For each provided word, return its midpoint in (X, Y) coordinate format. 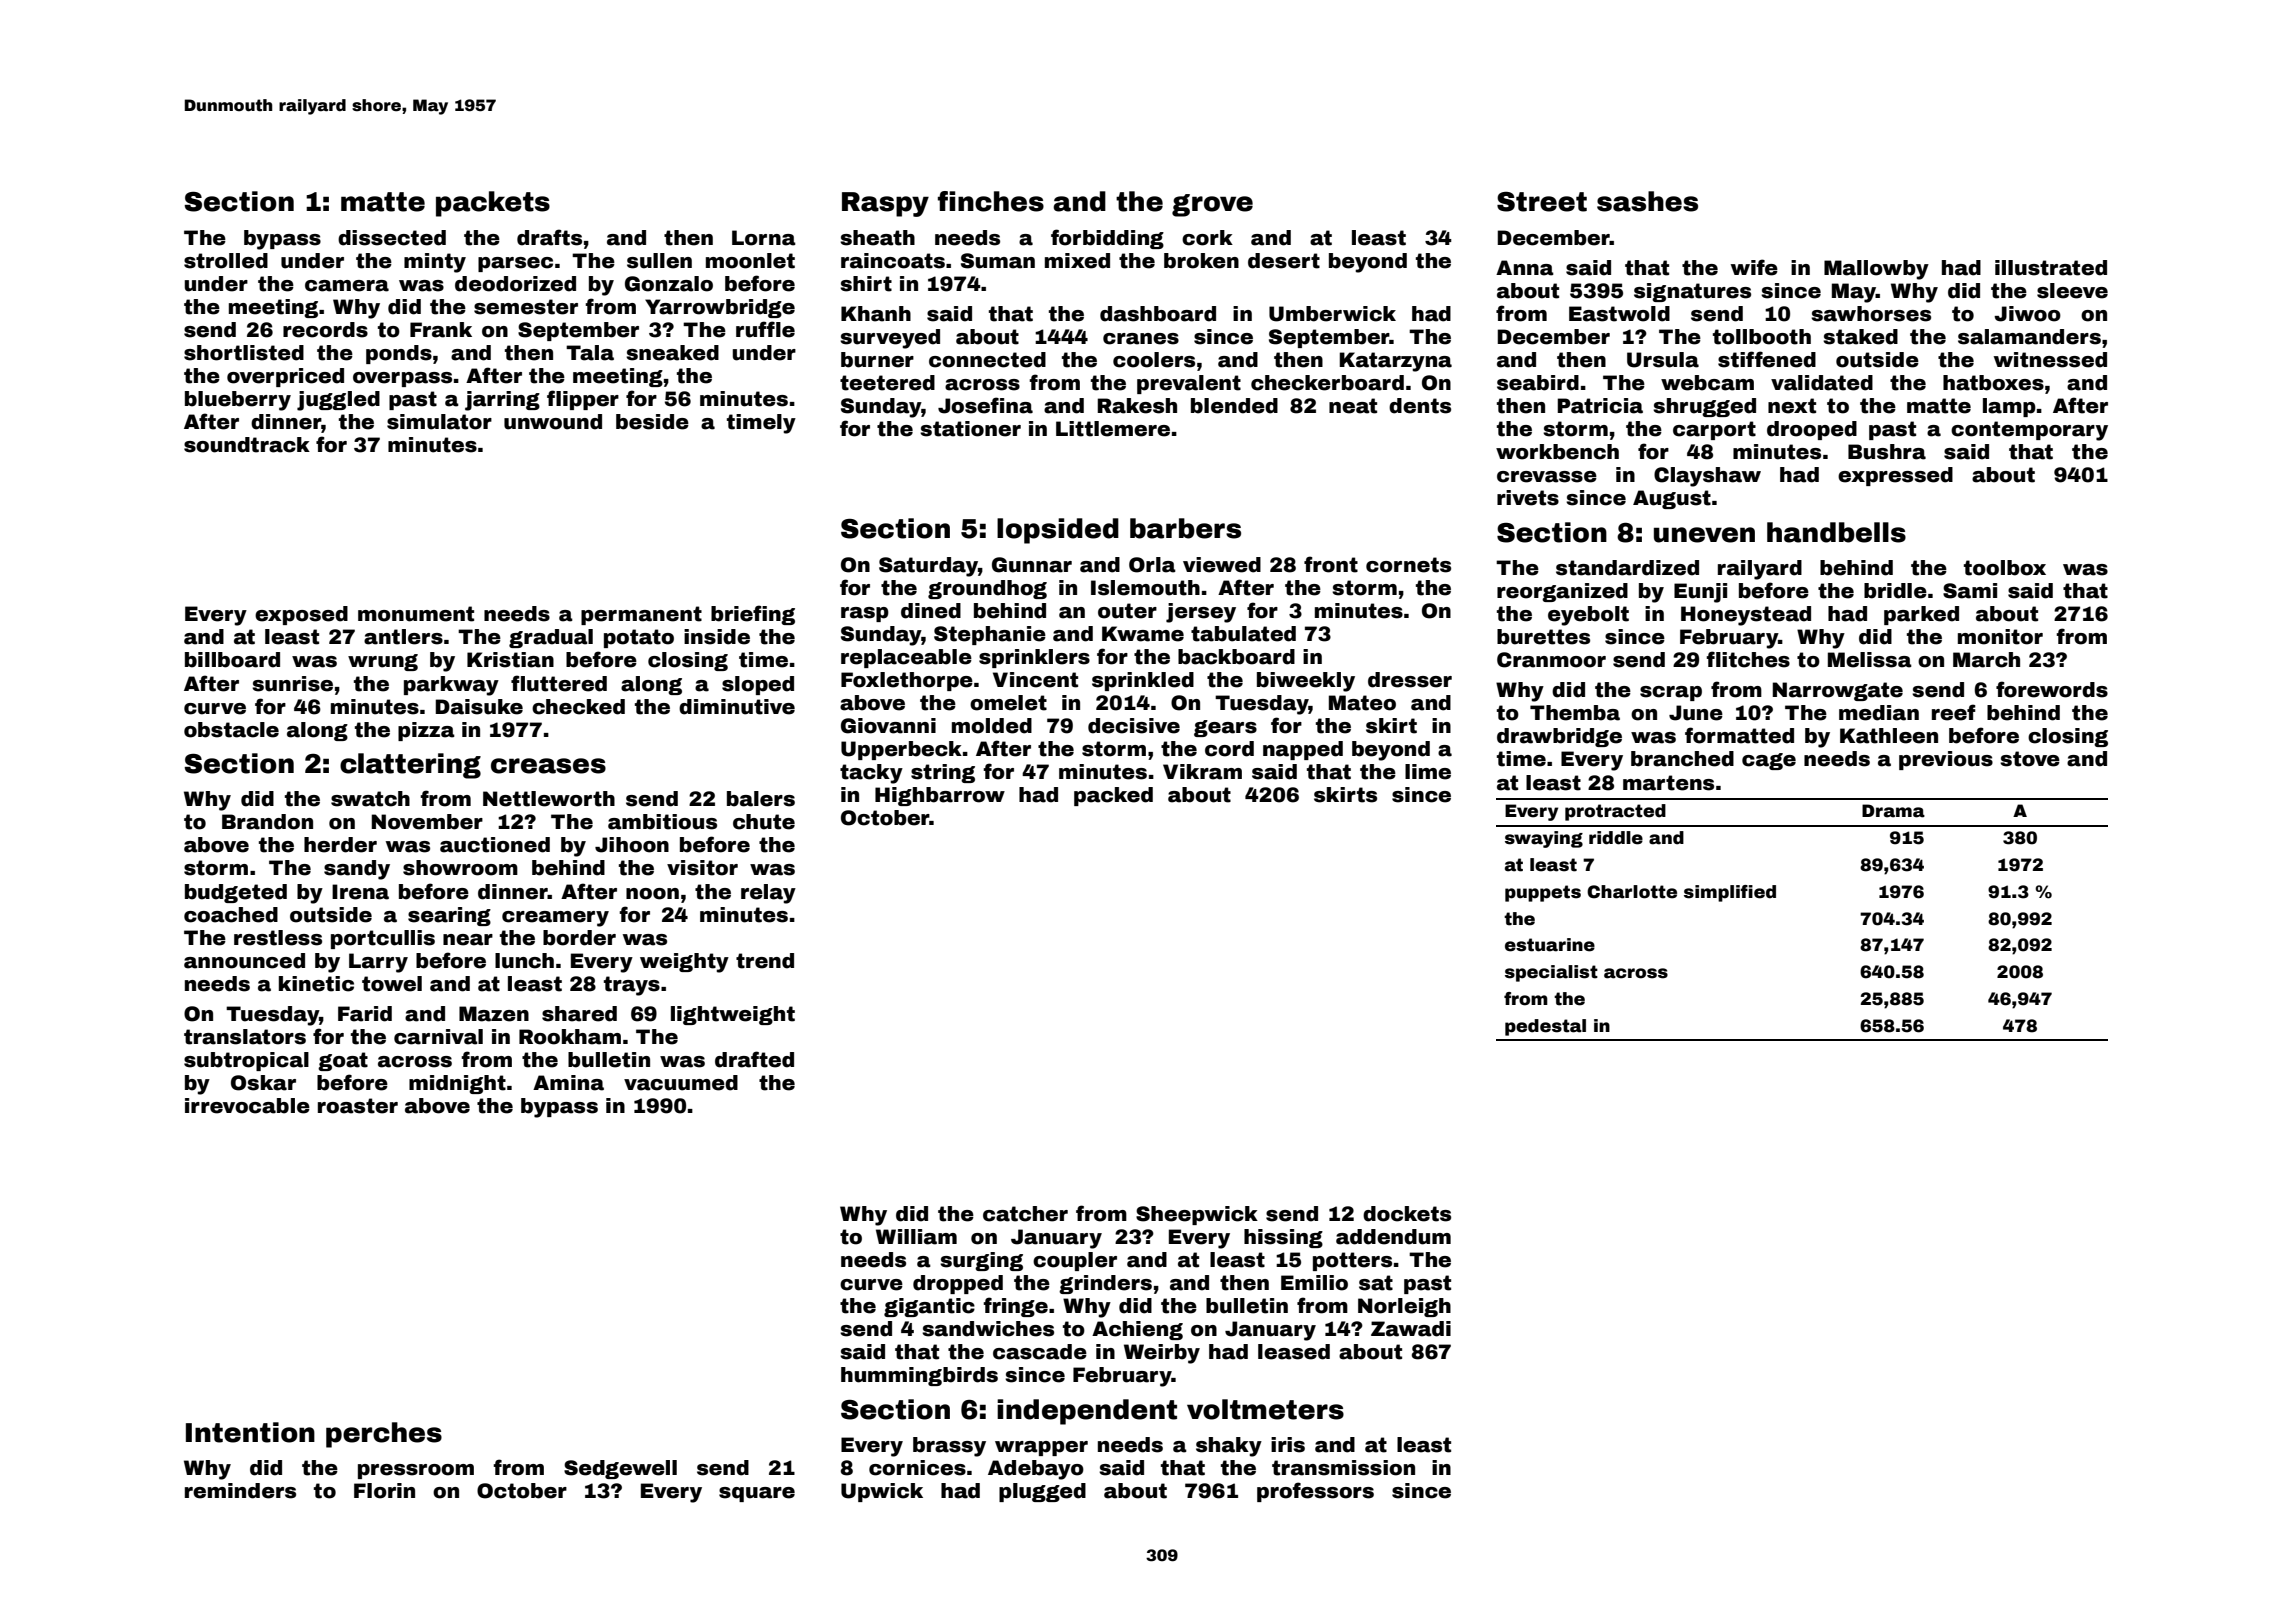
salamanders (2029, 337)
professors (1315, 1492)
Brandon (267, 822)
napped (1303, 750)
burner (877, 360)
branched (1682, 759)
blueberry (238, 401)
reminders (240, 1491)
